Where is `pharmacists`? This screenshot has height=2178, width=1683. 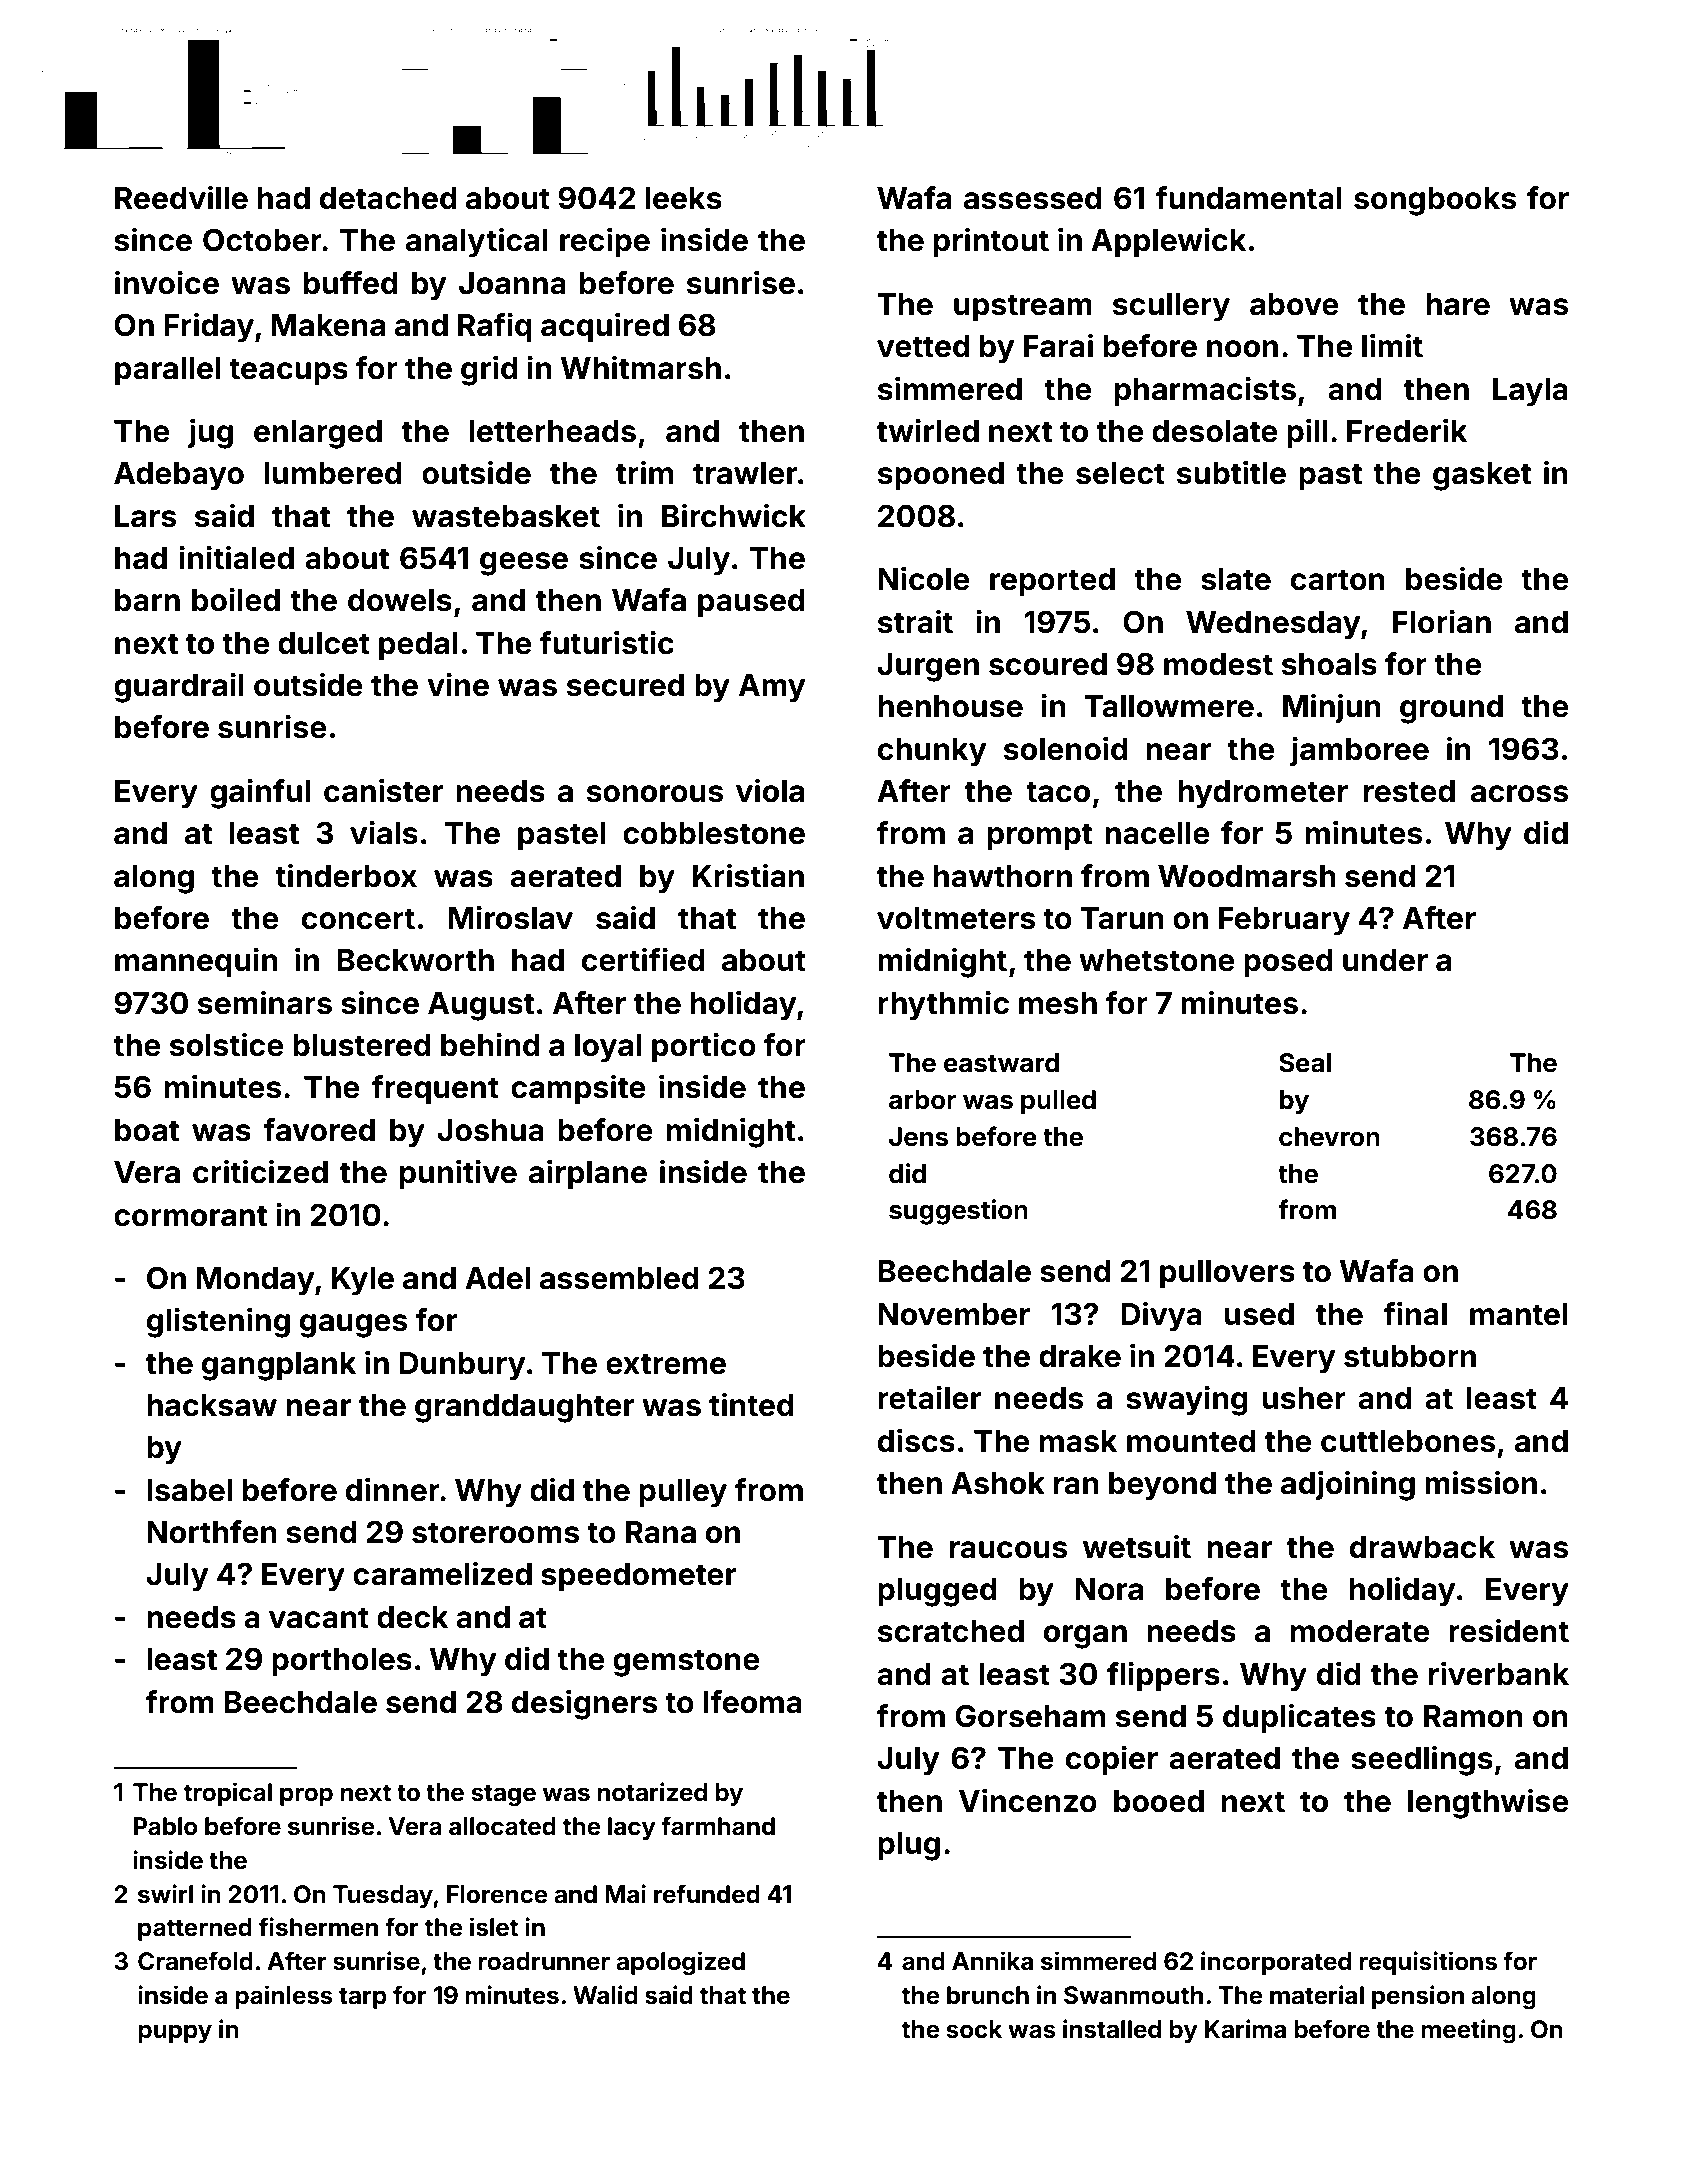 pharmacists is located at coordinates (1205, 391).
